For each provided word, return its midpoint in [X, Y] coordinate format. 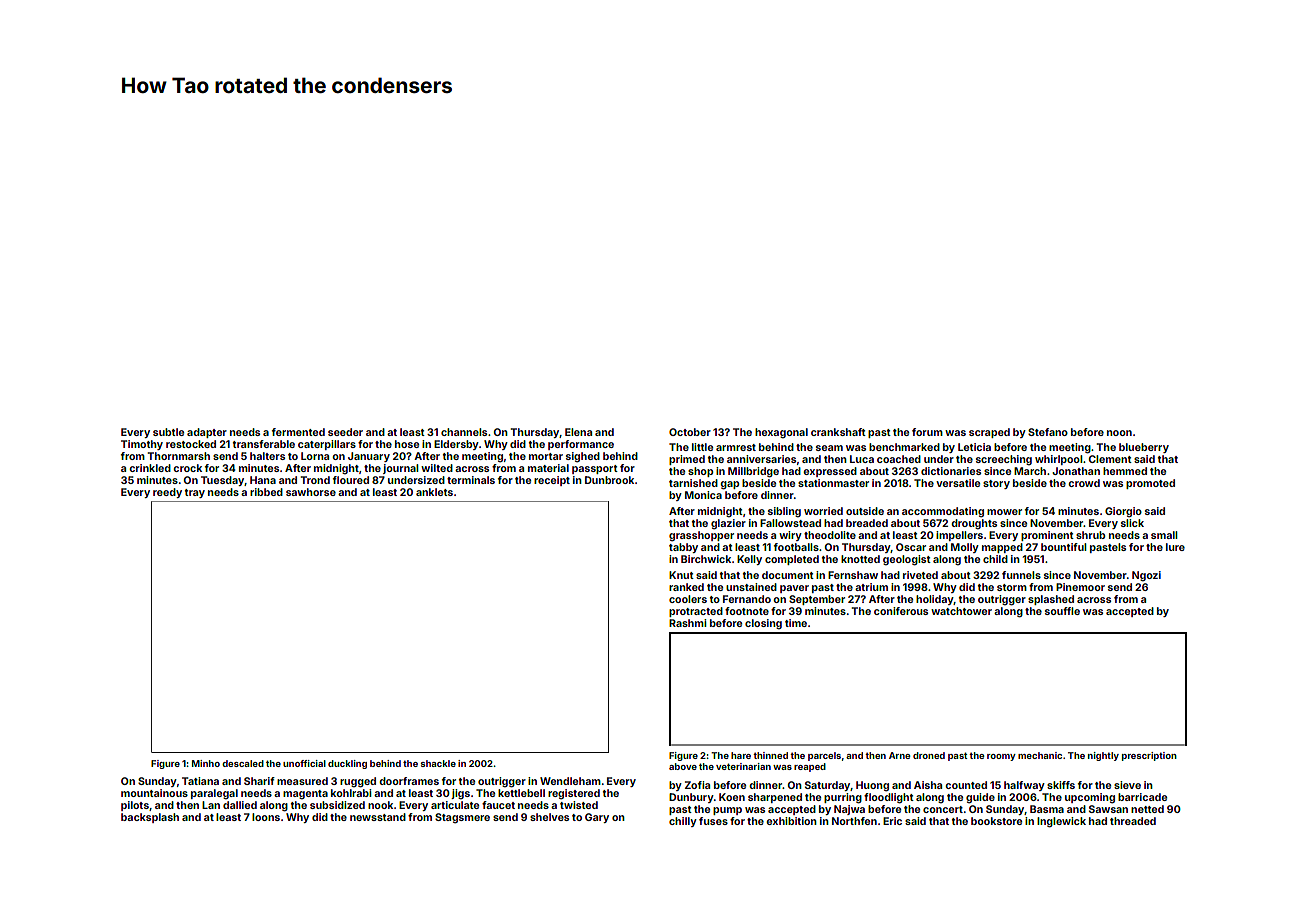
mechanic [1040, 755]
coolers [688, 599]
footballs [796, 547]
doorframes [409, 781]
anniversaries [761, 459]
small [1164, 535]
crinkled [150, 468]
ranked [686, 587]
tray [195, 493]
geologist [907, 560]
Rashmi [688, 623]
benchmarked [904, 447]
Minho [206, 763]
